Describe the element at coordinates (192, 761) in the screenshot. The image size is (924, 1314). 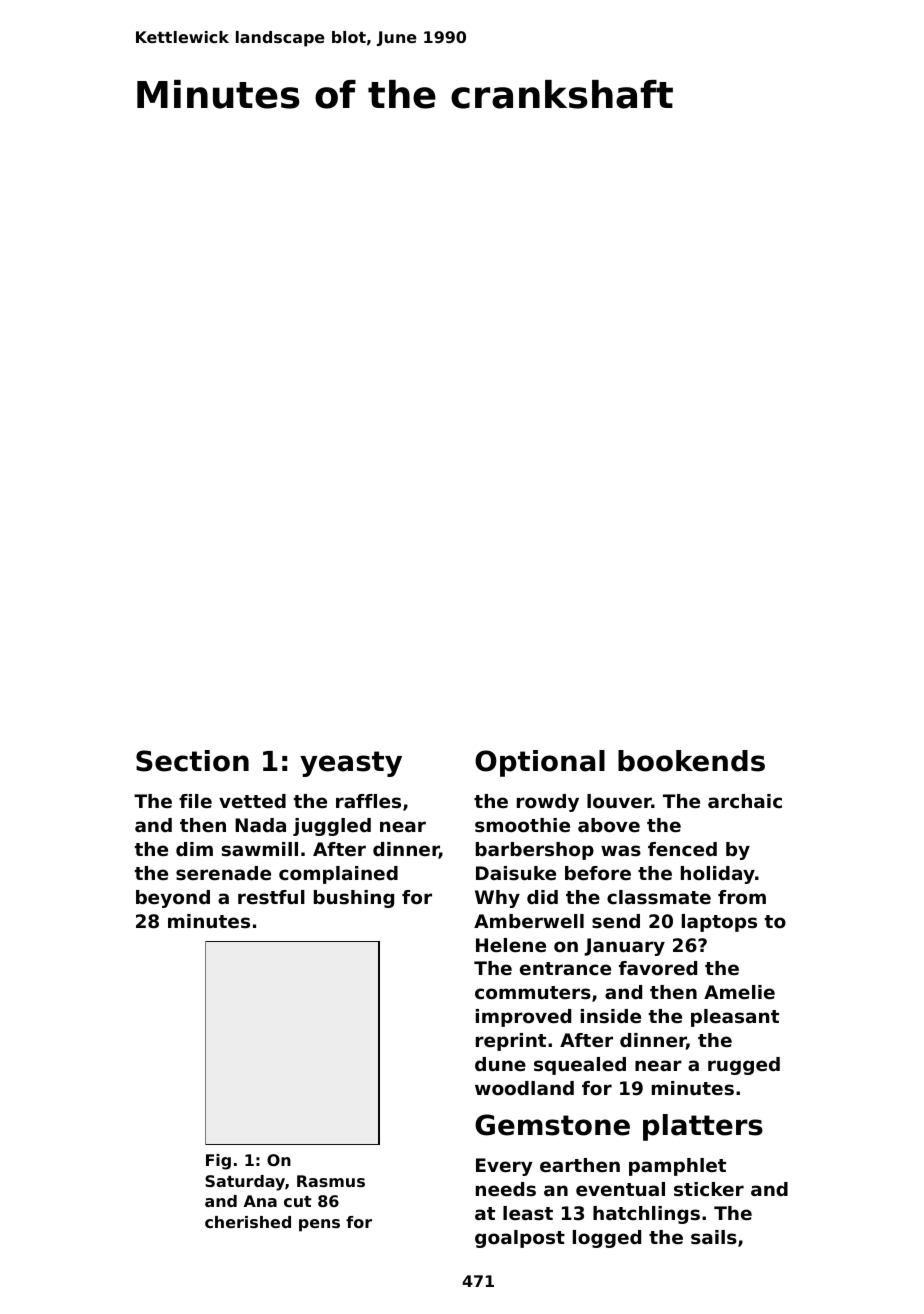
I see `Section` at that location.
